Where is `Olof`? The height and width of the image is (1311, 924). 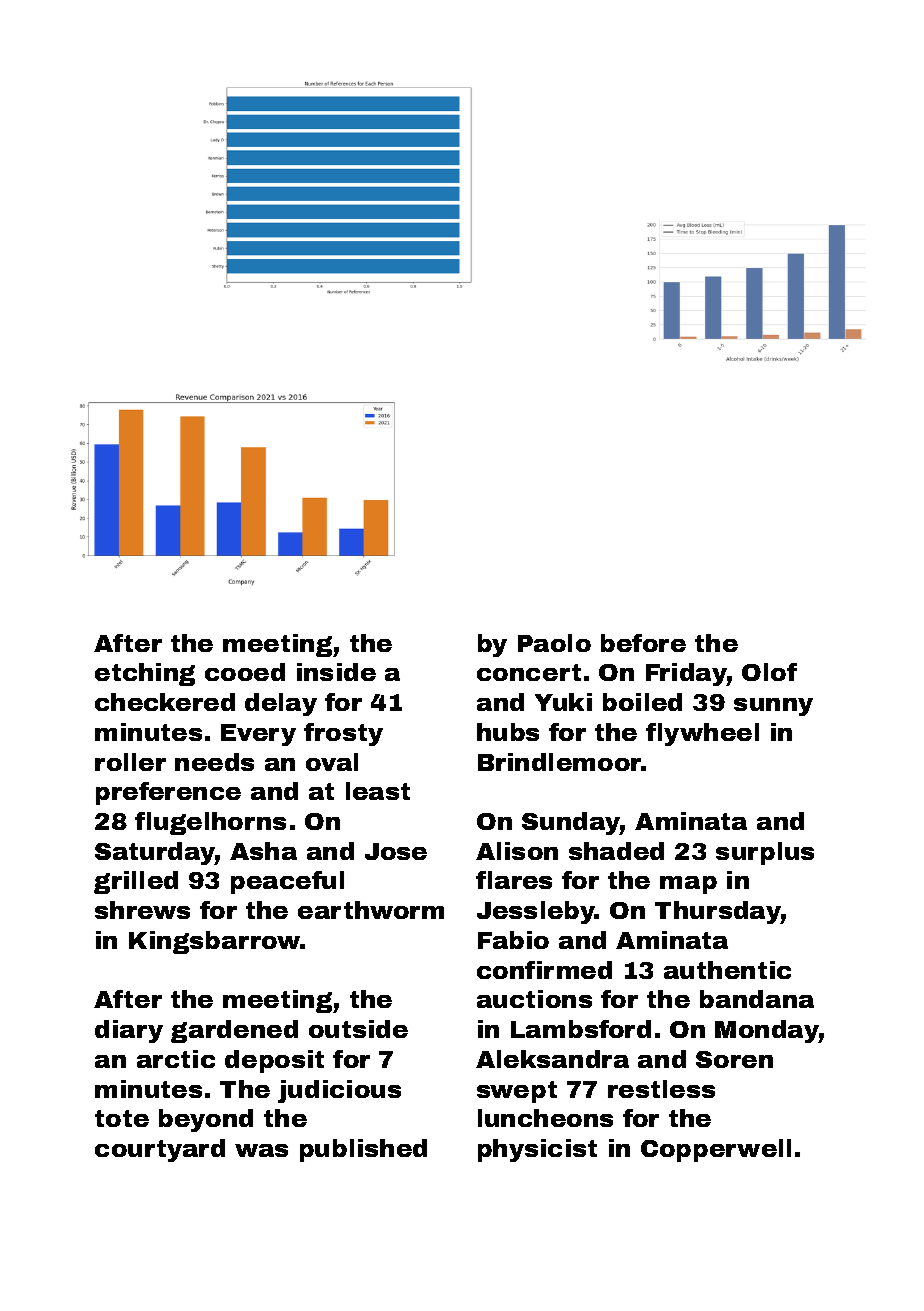 Olof is located at coordinates (769, 672).
